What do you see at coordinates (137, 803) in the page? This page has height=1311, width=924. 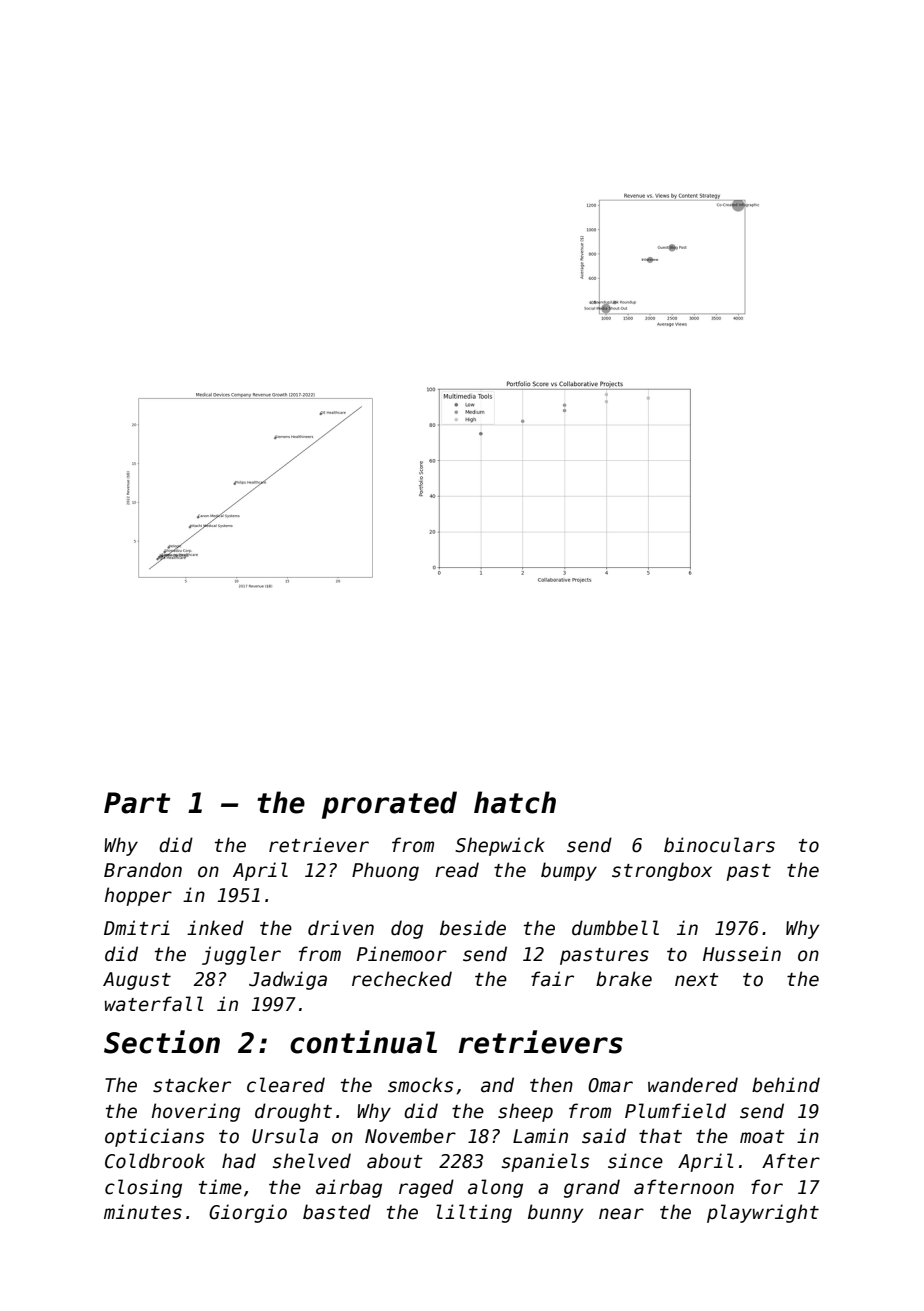 I see `Part` at bounding box center [137, 803].
